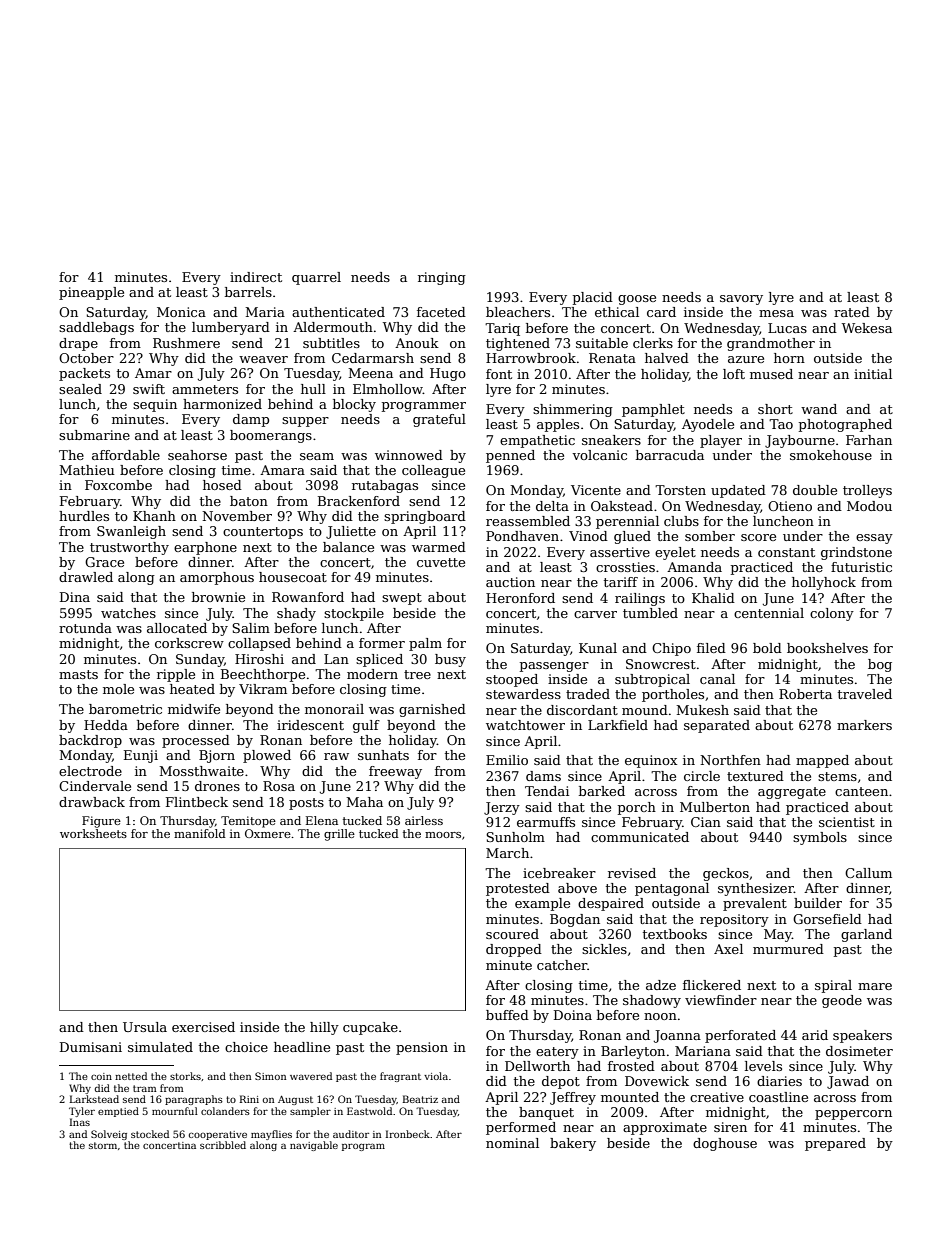  Describe the element at coordinates (523, 694) in the screenshot. I see `stewardess` at that location.
